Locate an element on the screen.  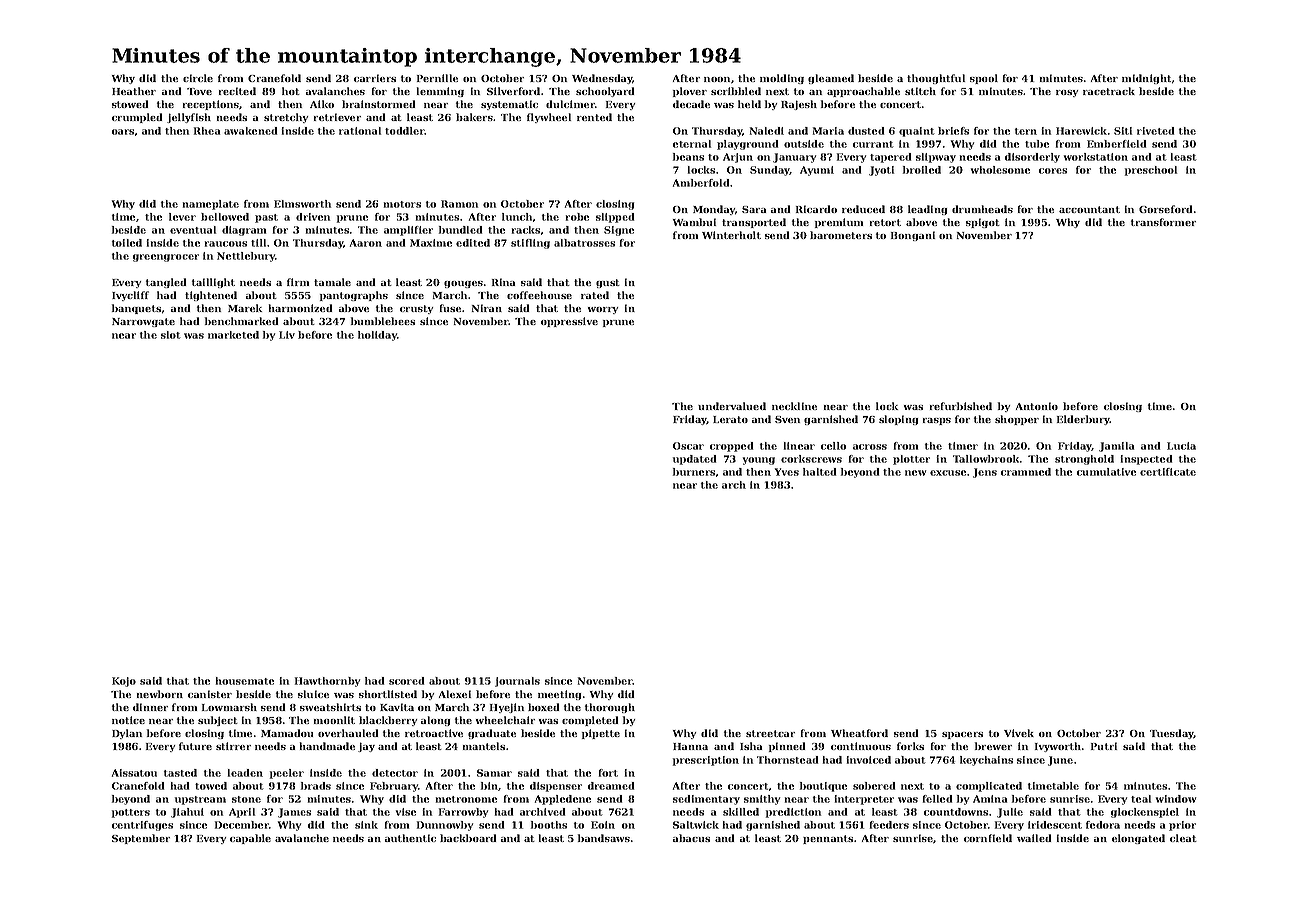
burners is located at coordinates (694, 472).
